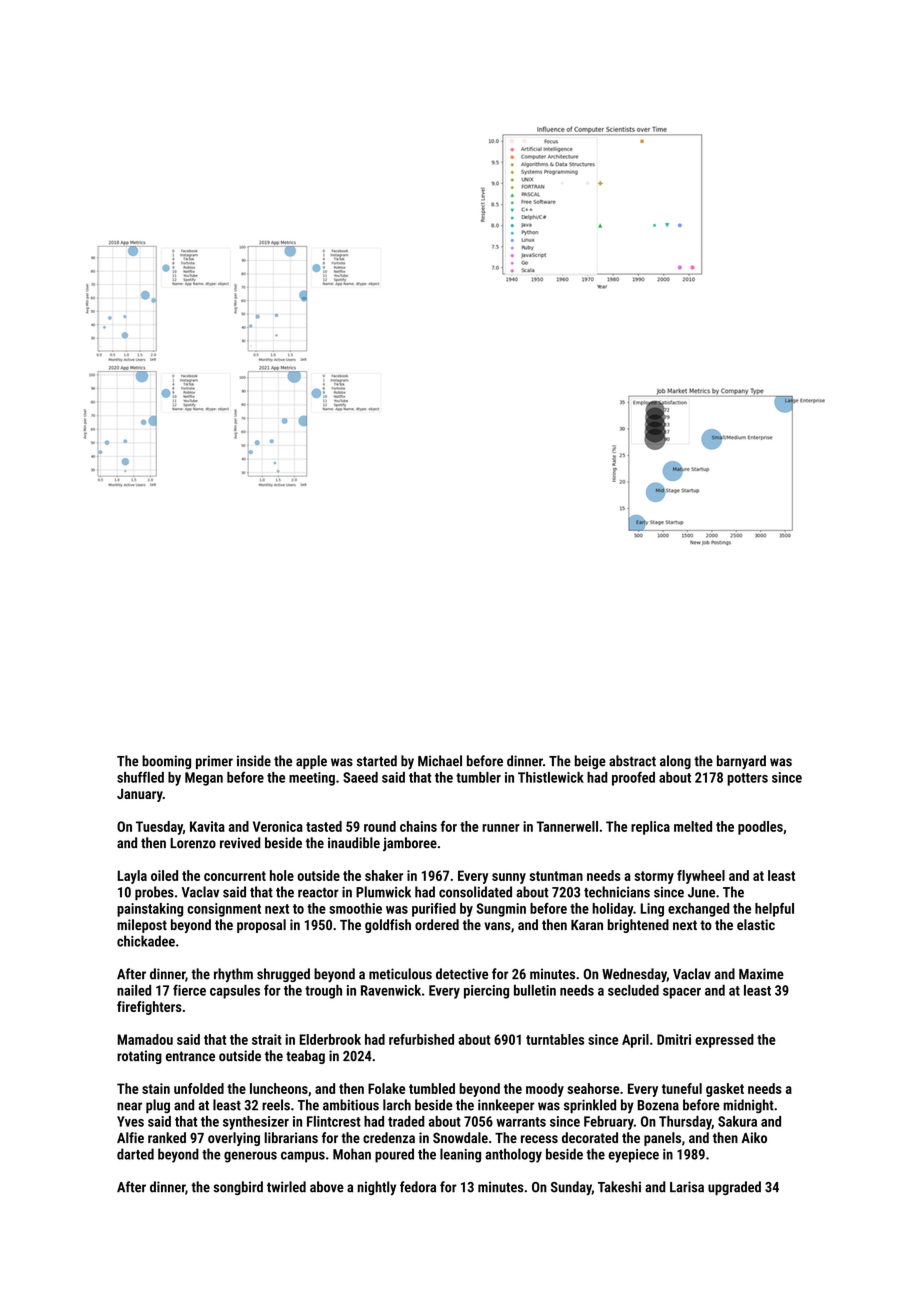 This document has height=1308, width=924. Describe the element at coordinates (501, 828) in the document. I see `runner` at that location.
